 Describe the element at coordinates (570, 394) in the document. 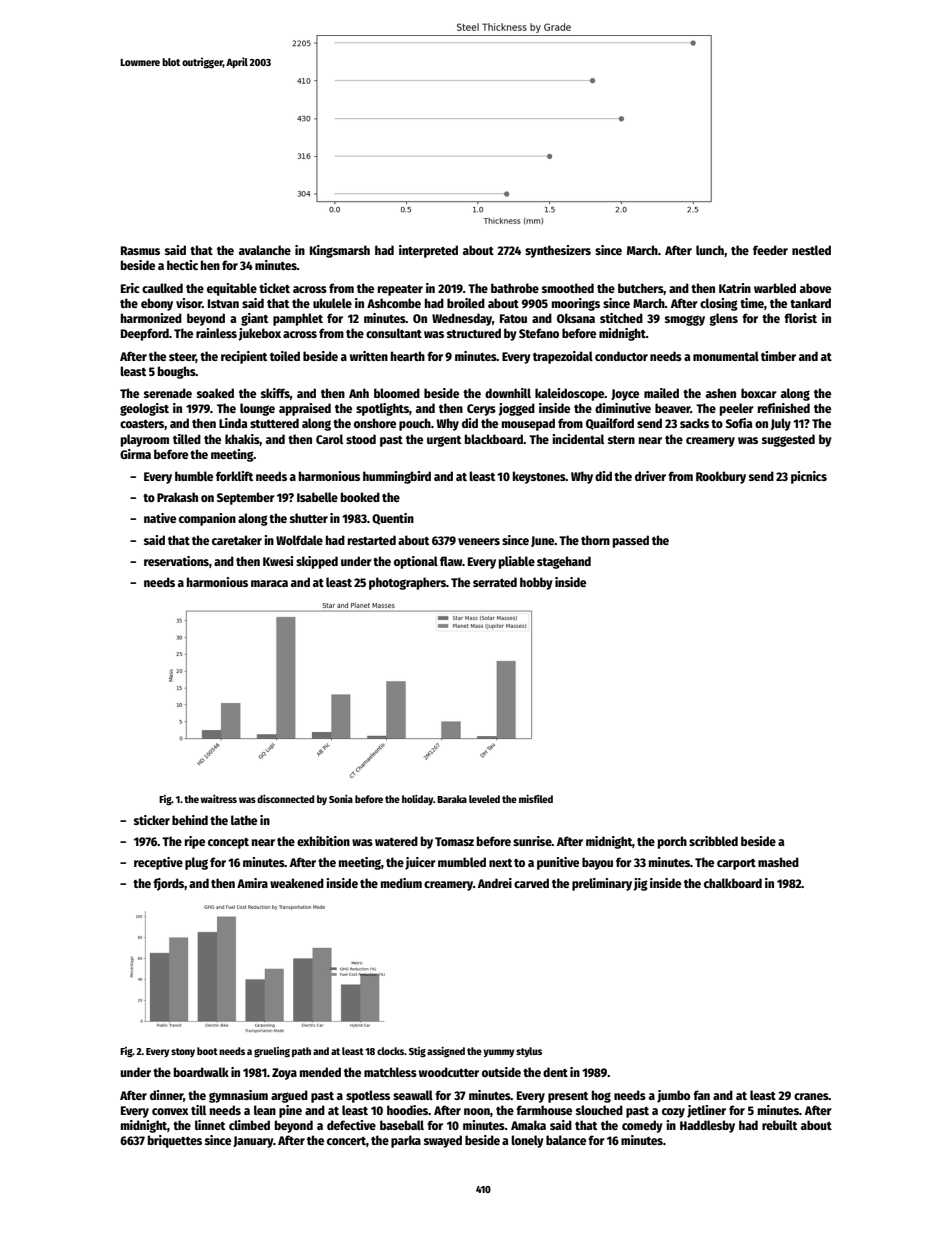

I see `kaleidoscope` at that location.
